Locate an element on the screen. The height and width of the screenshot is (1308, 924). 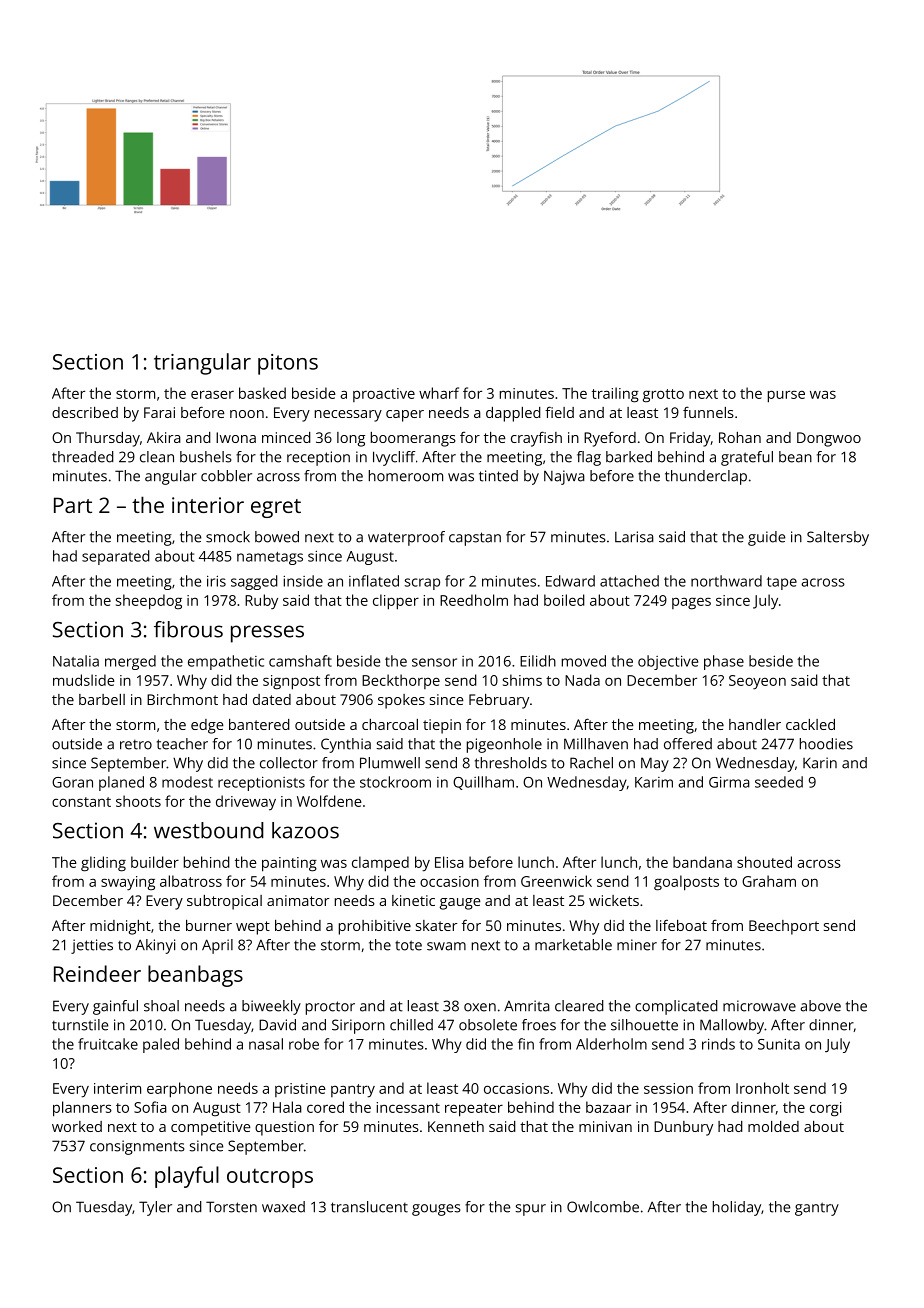
Karin is located at coordinates (820, 763).
